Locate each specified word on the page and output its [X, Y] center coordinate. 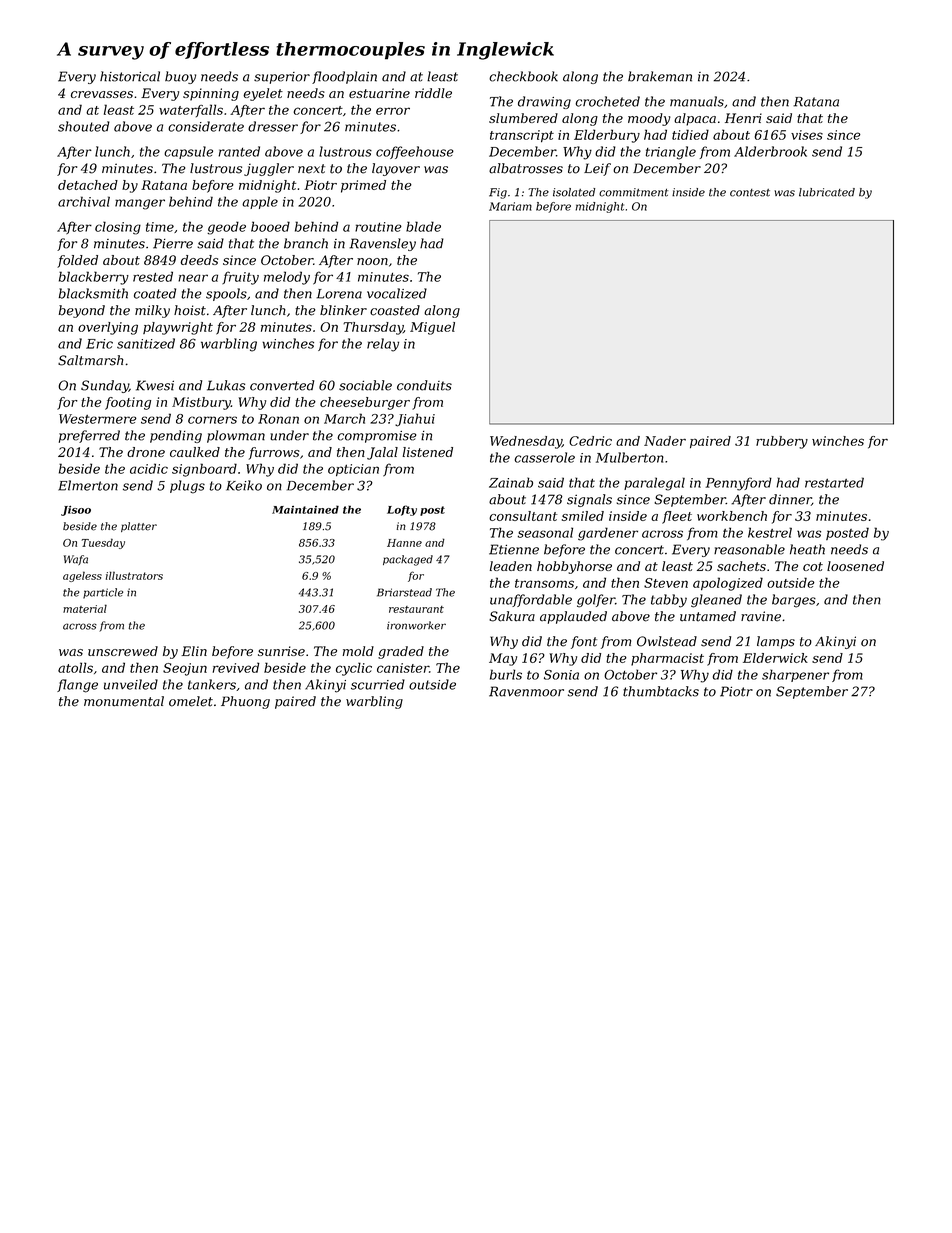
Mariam [510, 206]
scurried [378, 684]
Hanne [404, 543]
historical [130, 76]
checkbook [523, 76]
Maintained [305, 509]
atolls [75, 667]
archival [84, 201]
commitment [633, 192]
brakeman [660, 76]
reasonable [749, 549]
